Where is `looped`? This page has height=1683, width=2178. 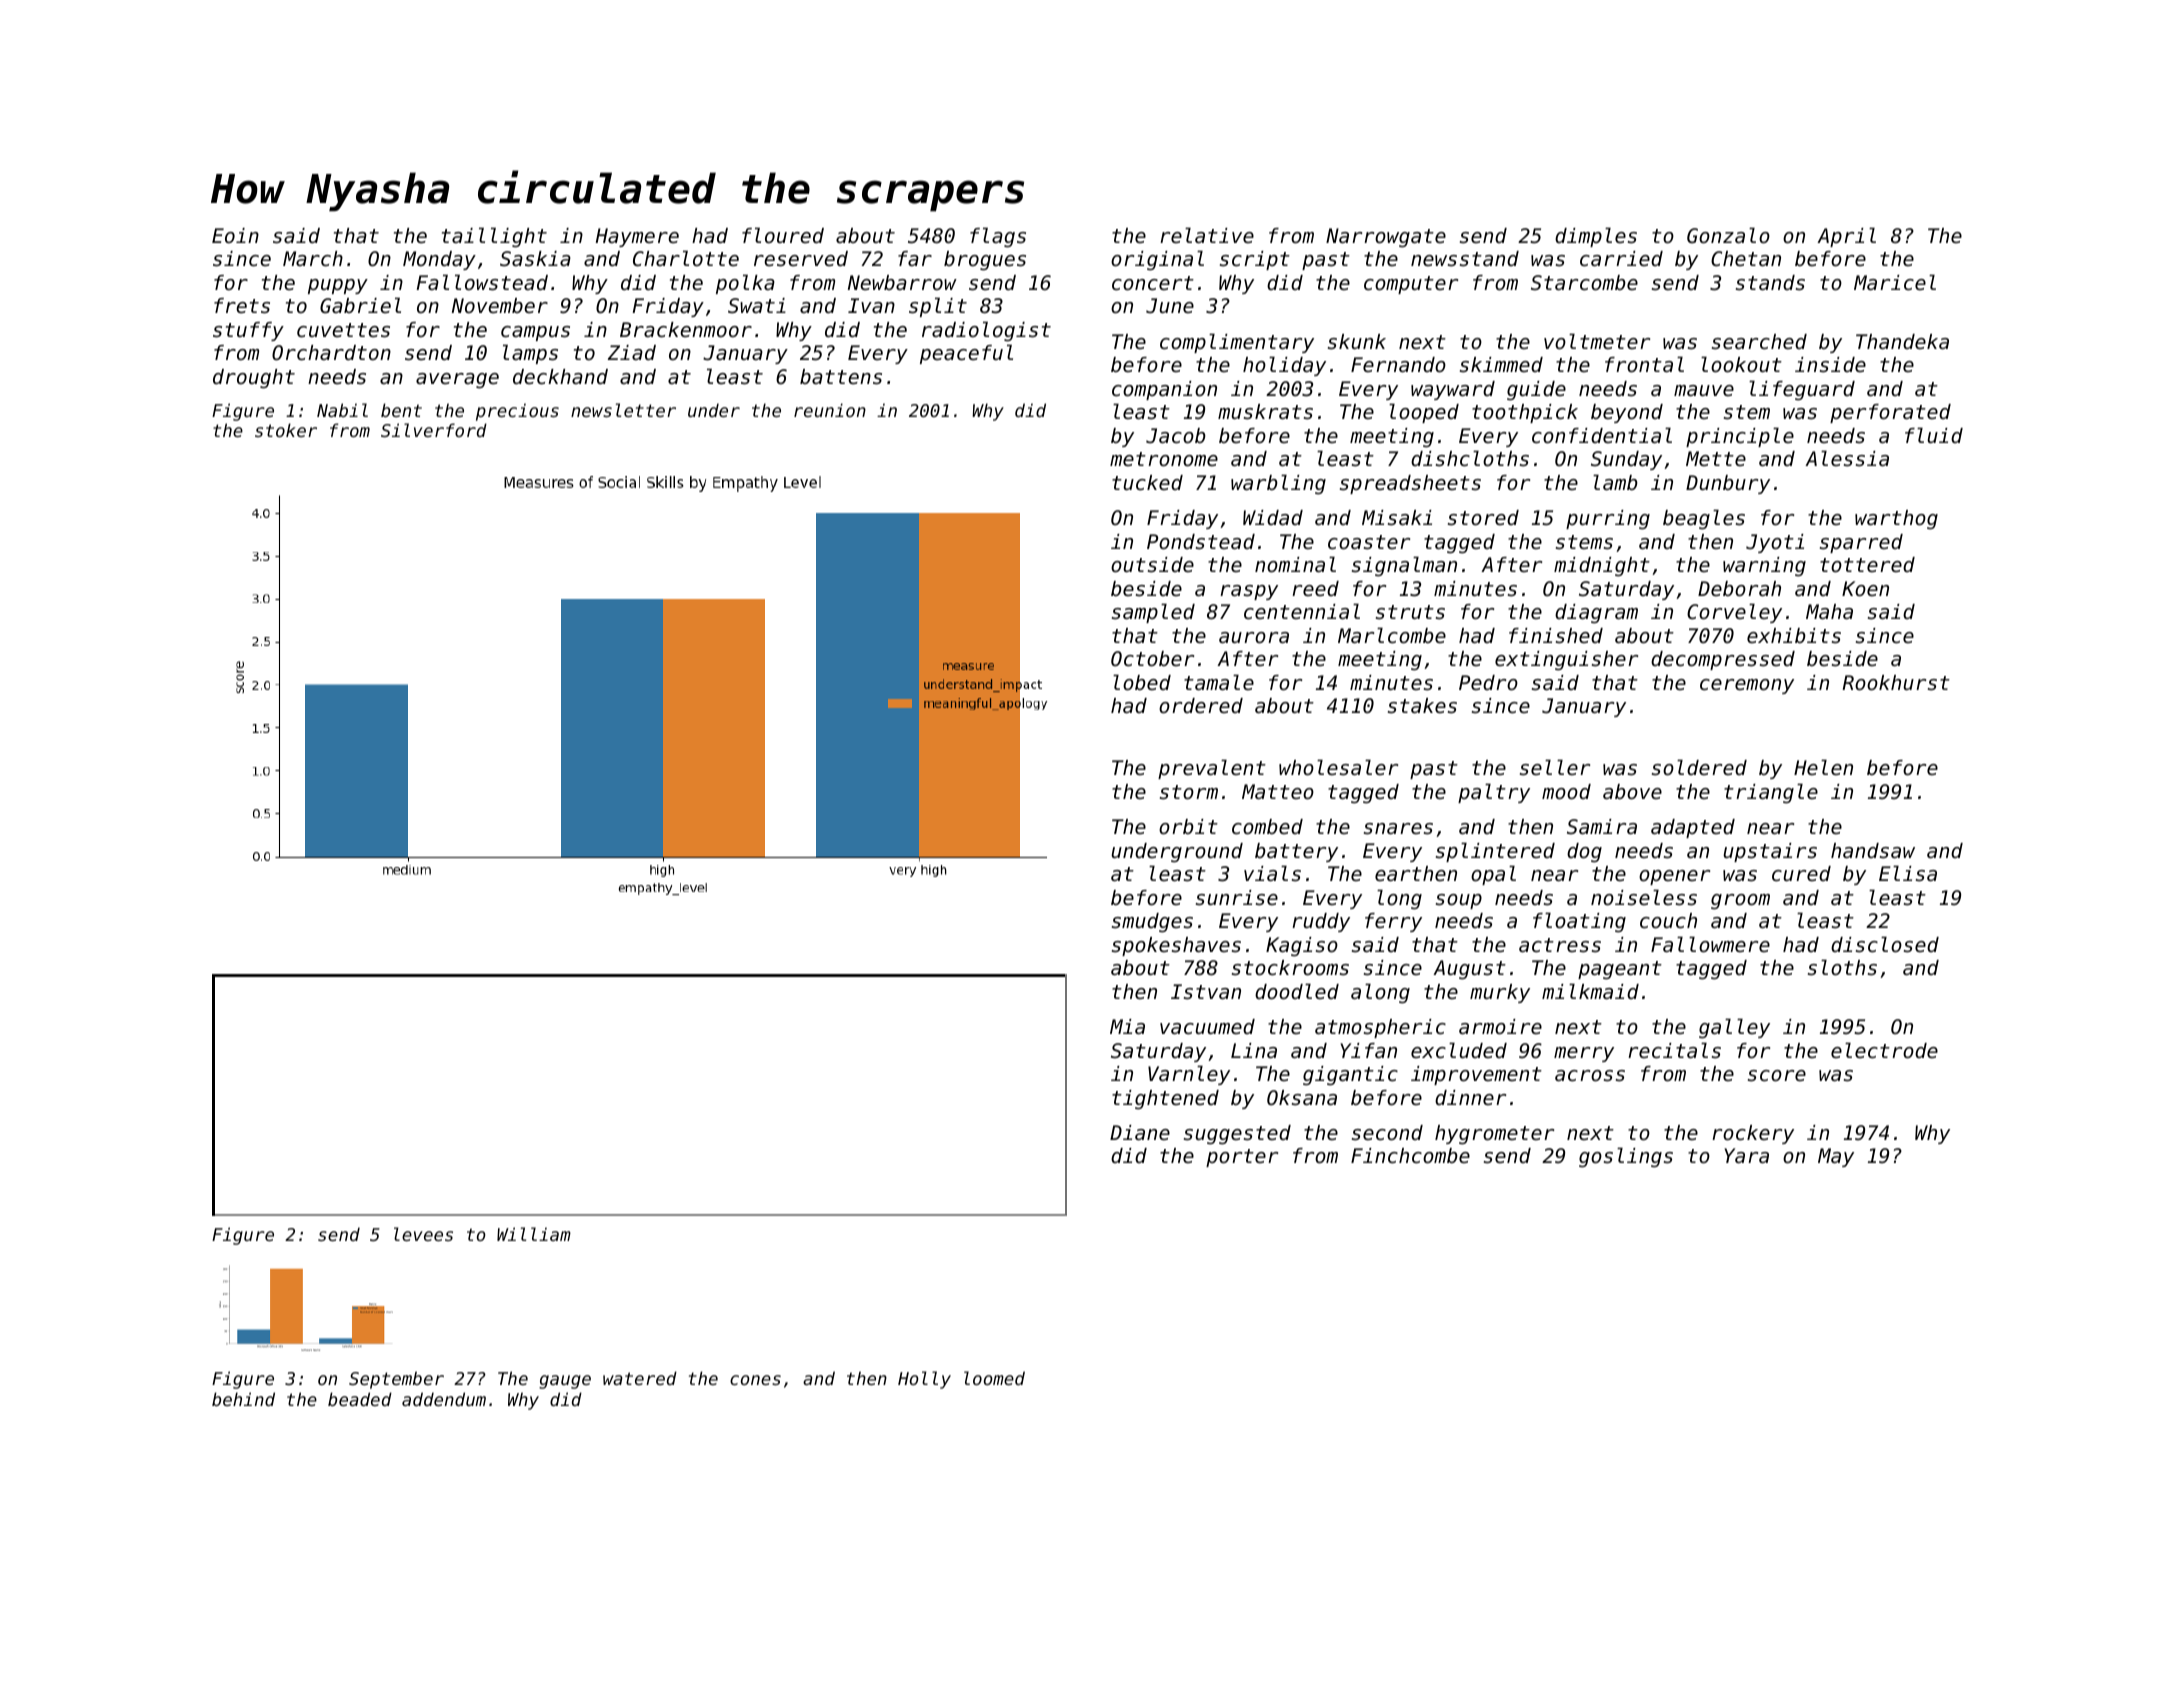 looped is located at coordinates (1424, 413).
